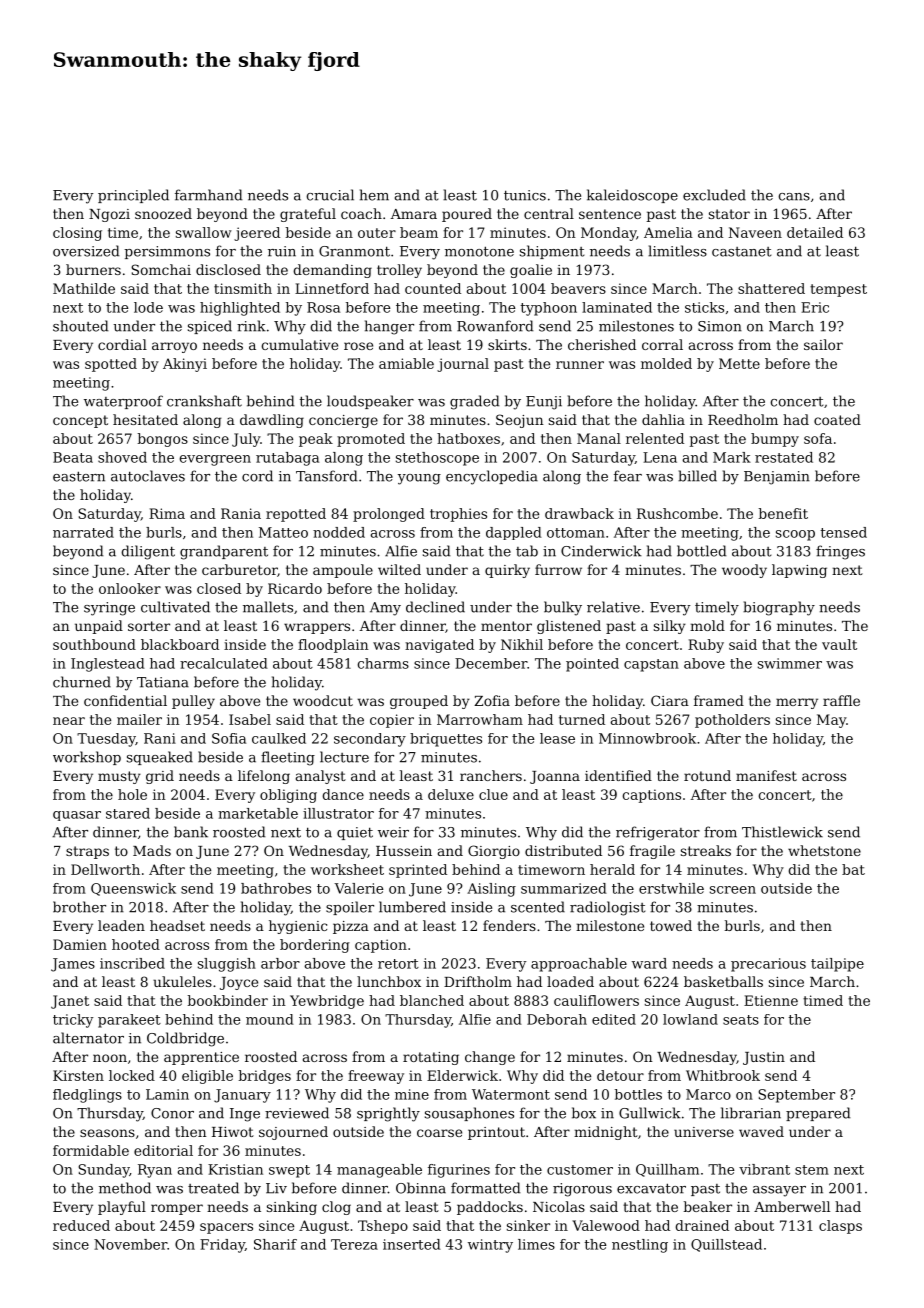  What do you see at coordinates (87, 1096) in the screenshot?
I see `fledglings` at bounding box center [87, 1096].
